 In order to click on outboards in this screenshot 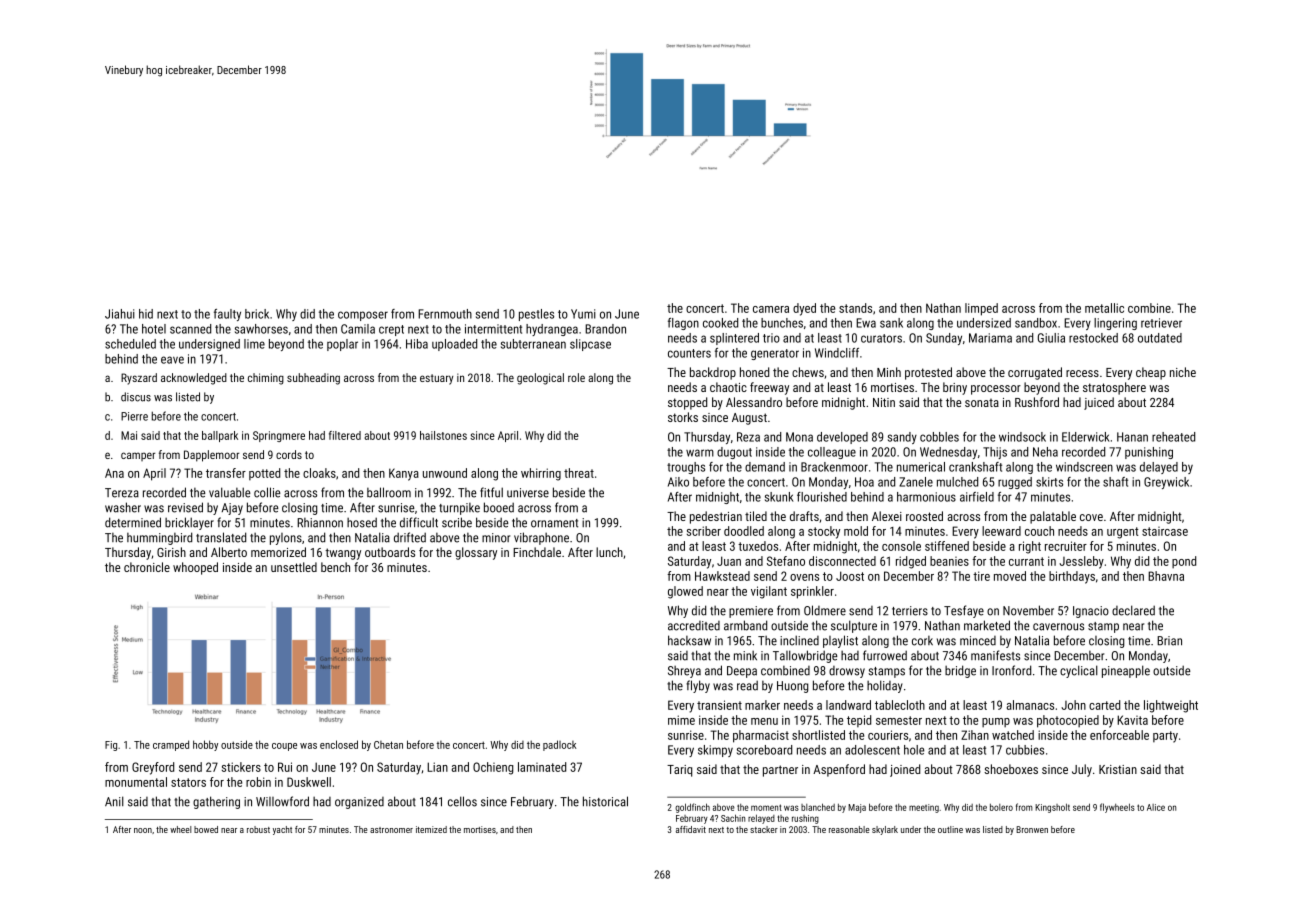, I will do `click(390, 552)`.
